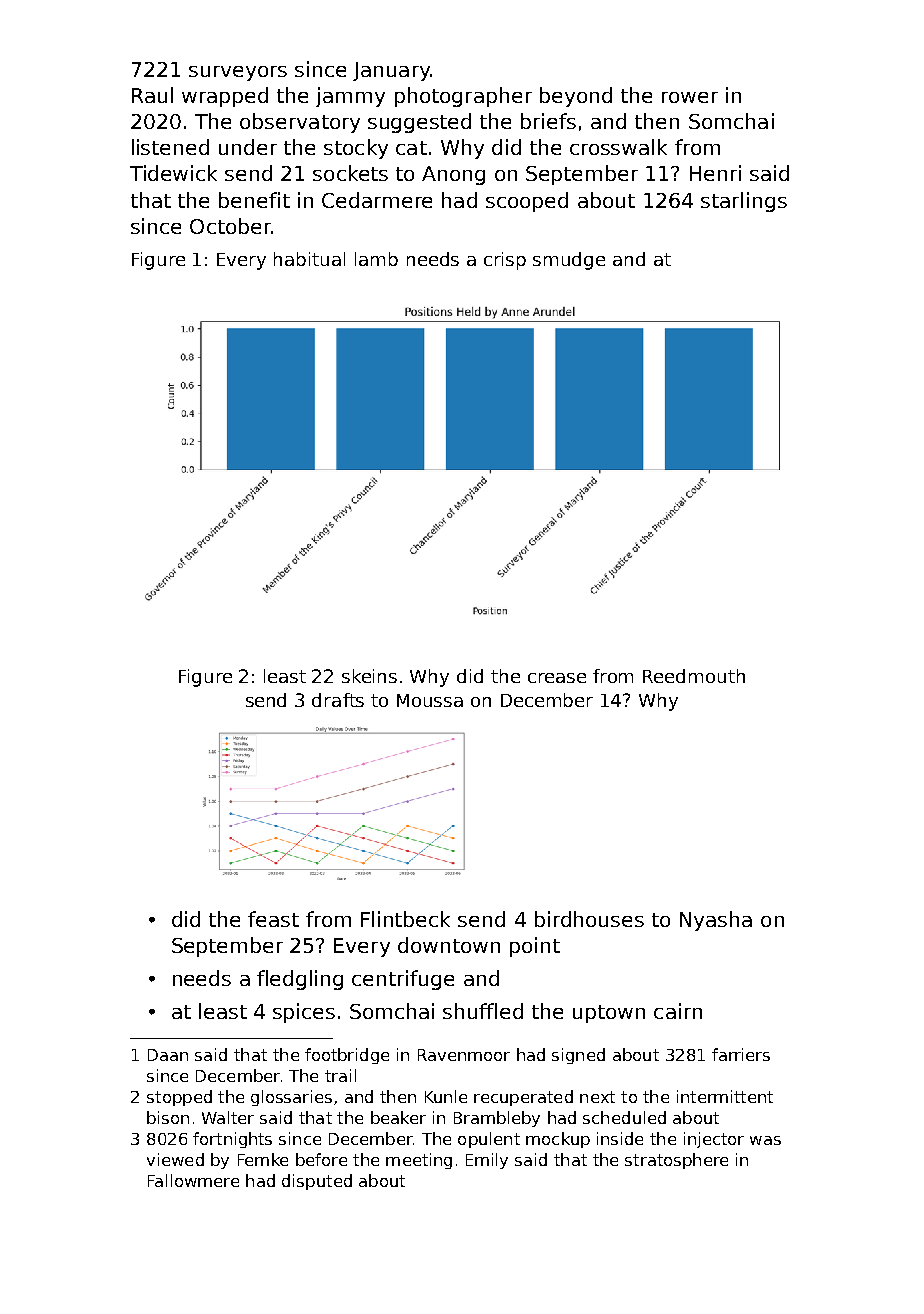 Image resolution: width=924 pixels, height=1314 pixels. What do you see at coordinates (716, 921) in the image?
I see `Nyasha` at bounding box center [716, 921].
